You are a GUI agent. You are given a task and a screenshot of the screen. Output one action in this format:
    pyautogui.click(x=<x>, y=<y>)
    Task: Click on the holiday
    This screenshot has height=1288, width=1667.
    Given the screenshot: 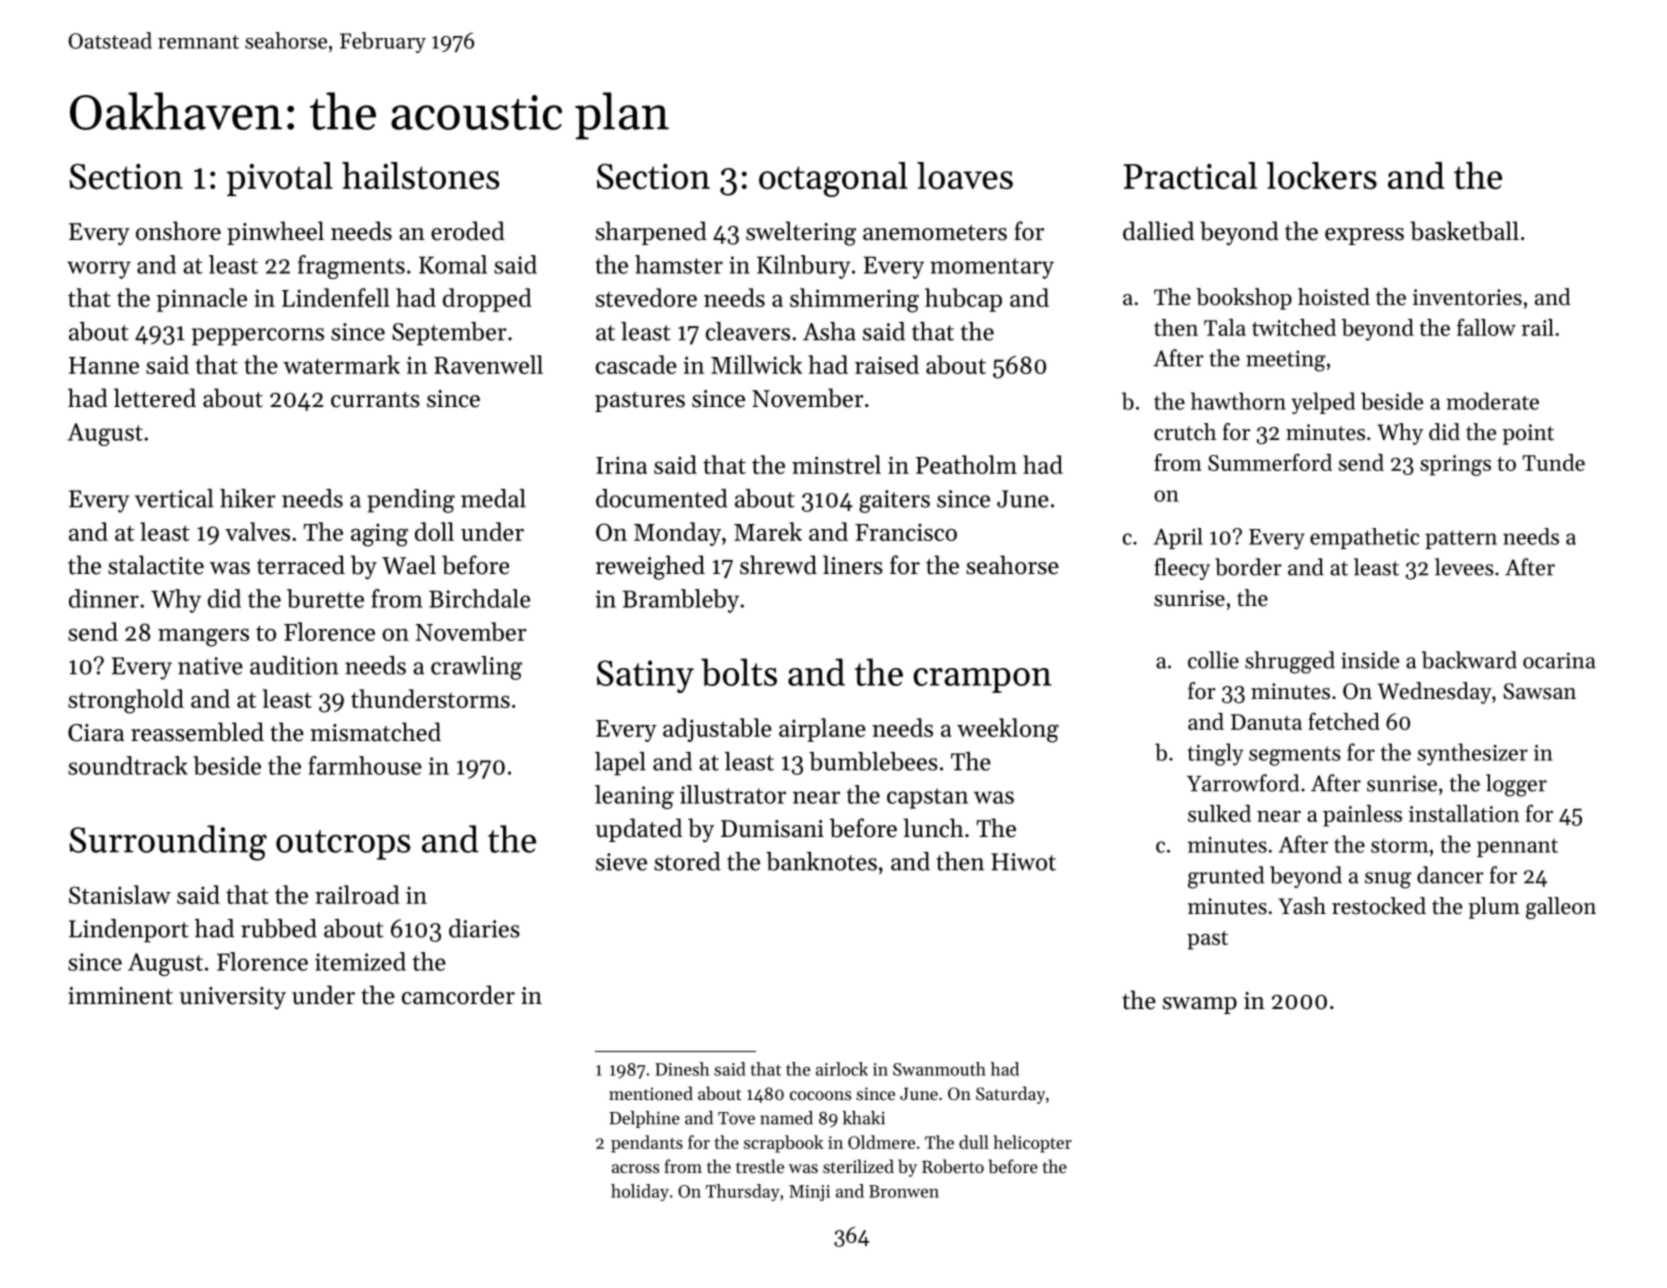 What is the action you would take?
    pyautogui.click(x=640, y=1192)
